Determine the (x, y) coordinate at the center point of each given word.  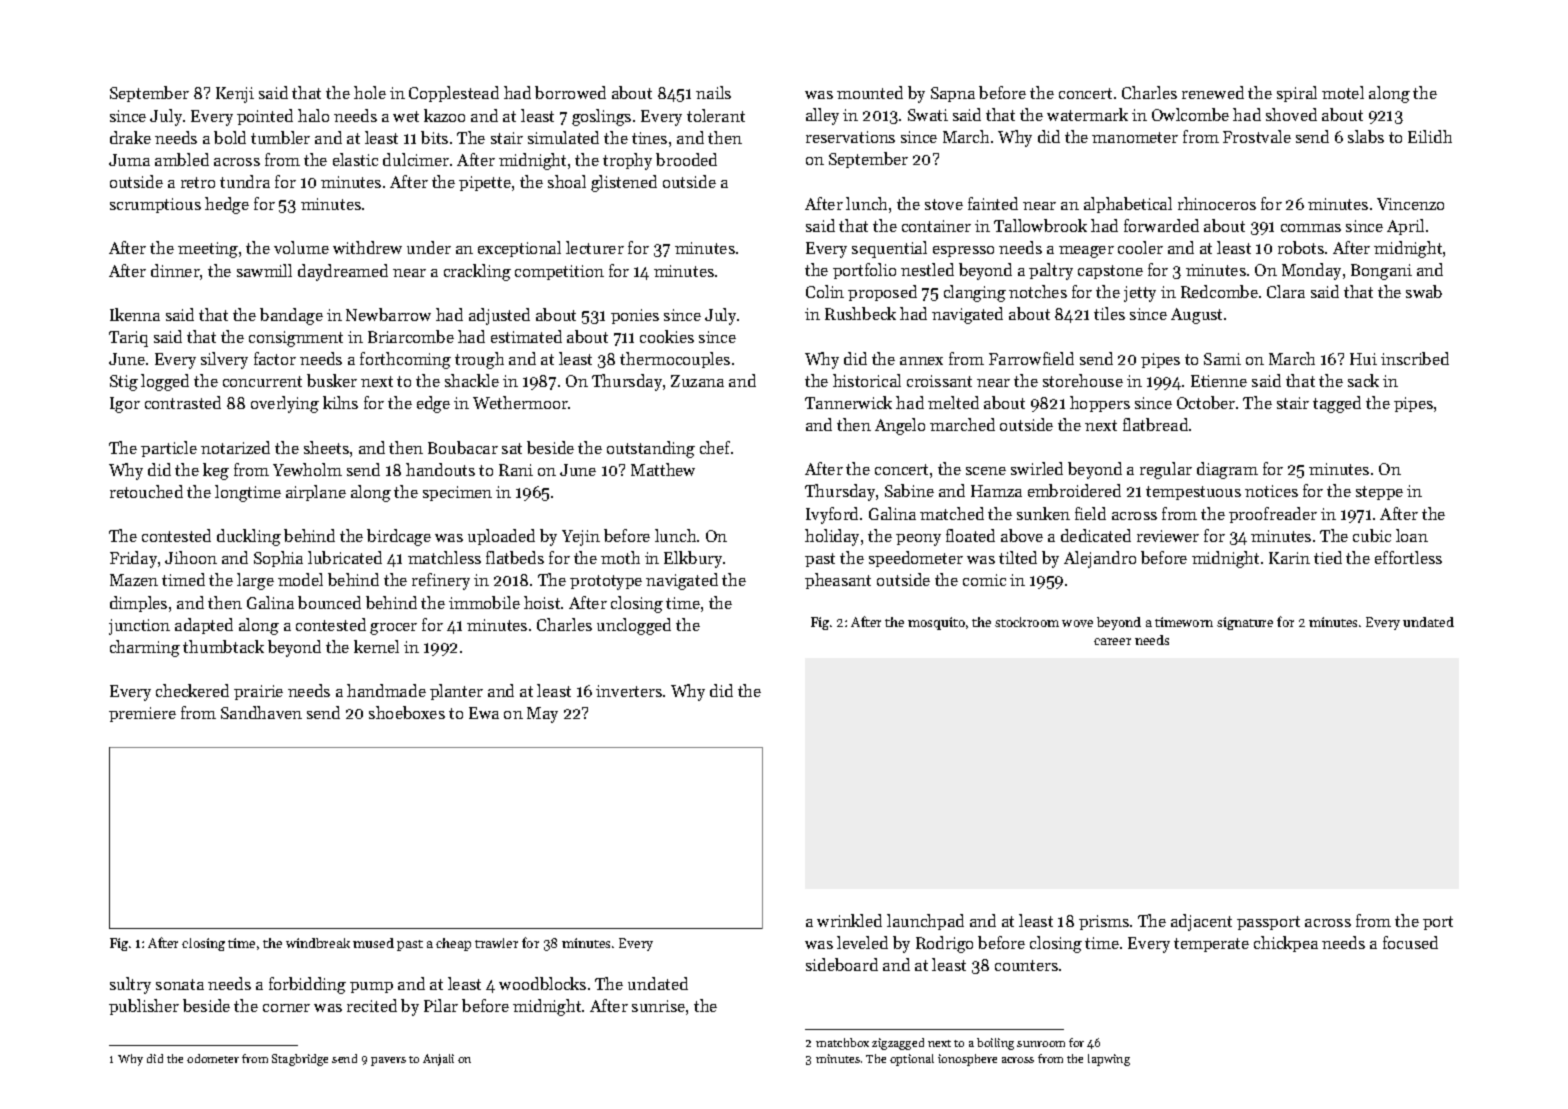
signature (1245, 623)
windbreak (318, 943)
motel (1343, 92)
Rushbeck (860, 313)
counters (1026, 965)
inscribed (1415, 358)
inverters (629, 691)
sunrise (658, 1006)
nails (713, 92)
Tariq (128, 339)
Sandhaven (261, 712)
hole (370, 92)
